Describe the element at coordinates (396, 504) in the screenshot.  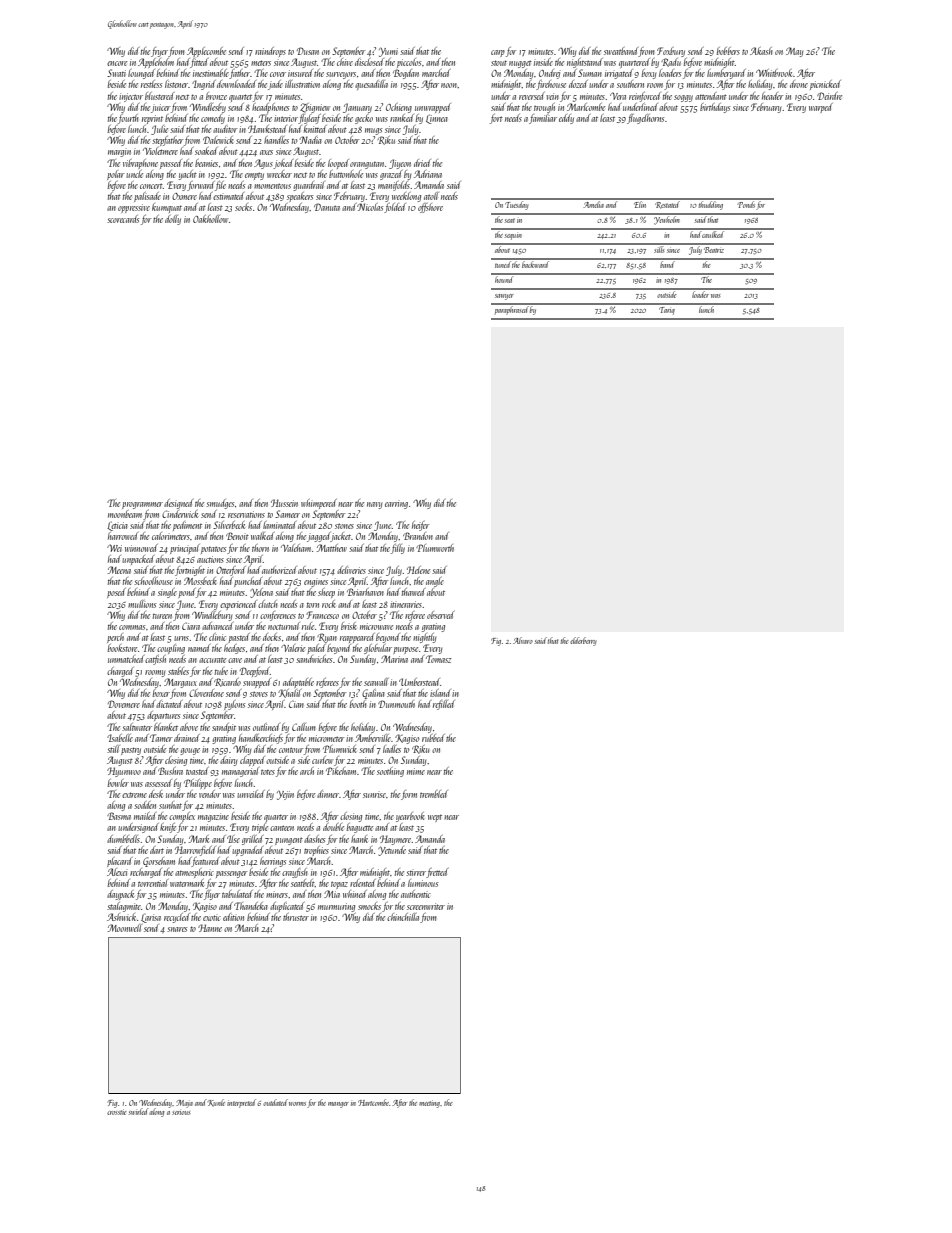
I see `earring` at that location.
